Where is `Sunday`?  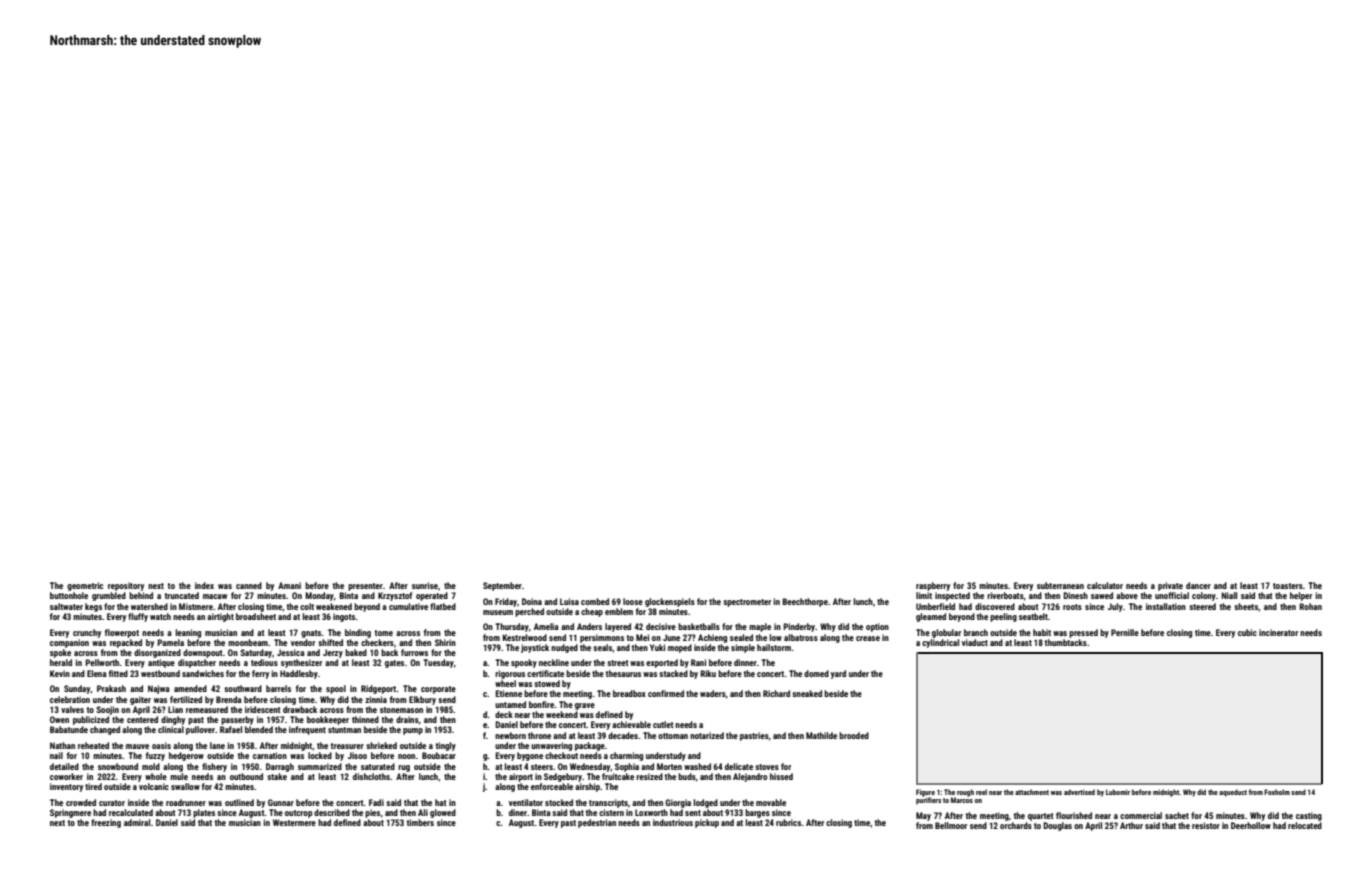 Sunday is located at coordinates (77, 689).
